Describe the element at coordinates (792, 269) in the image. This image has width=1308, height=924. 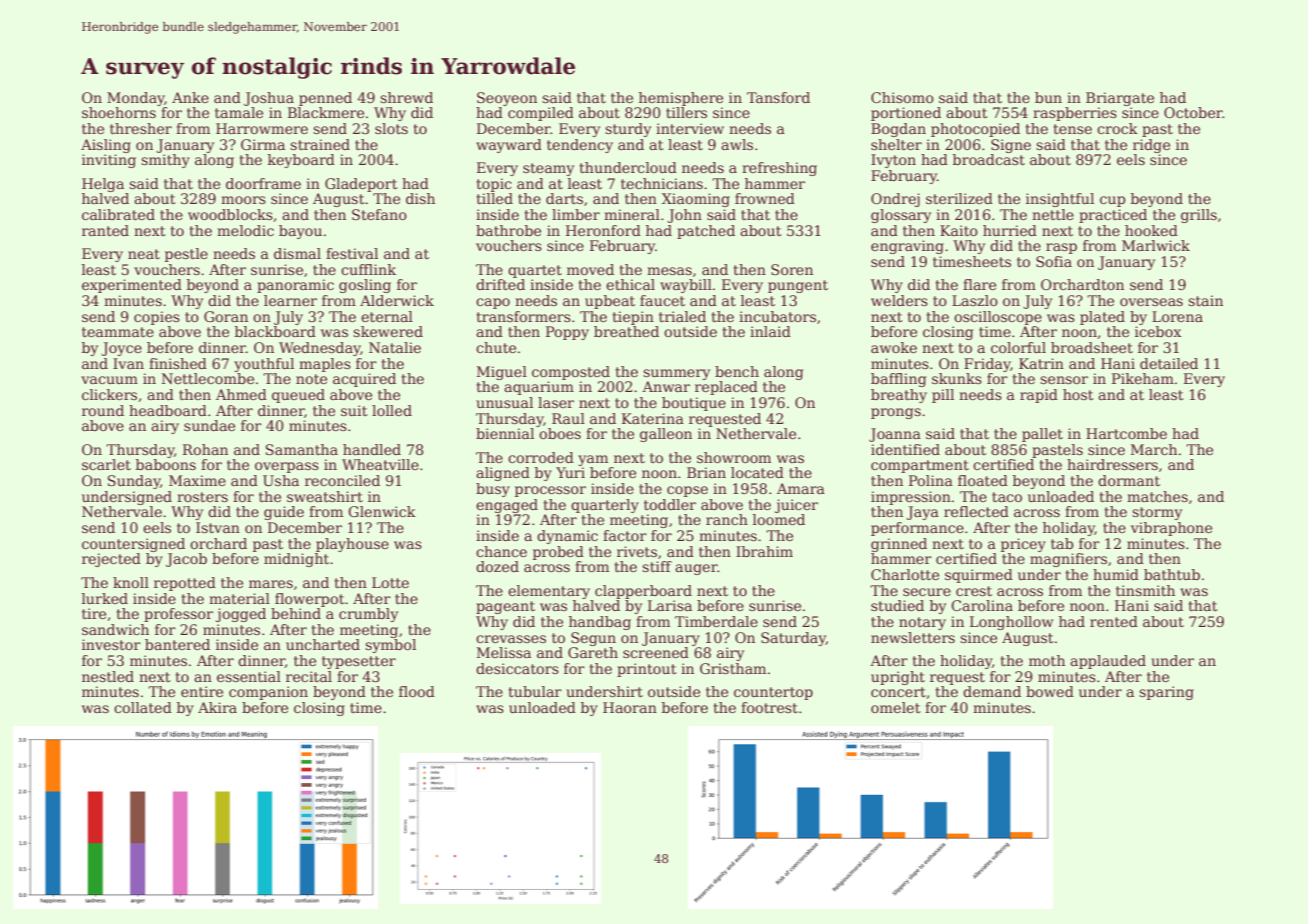
I see `Soren` at that location.
